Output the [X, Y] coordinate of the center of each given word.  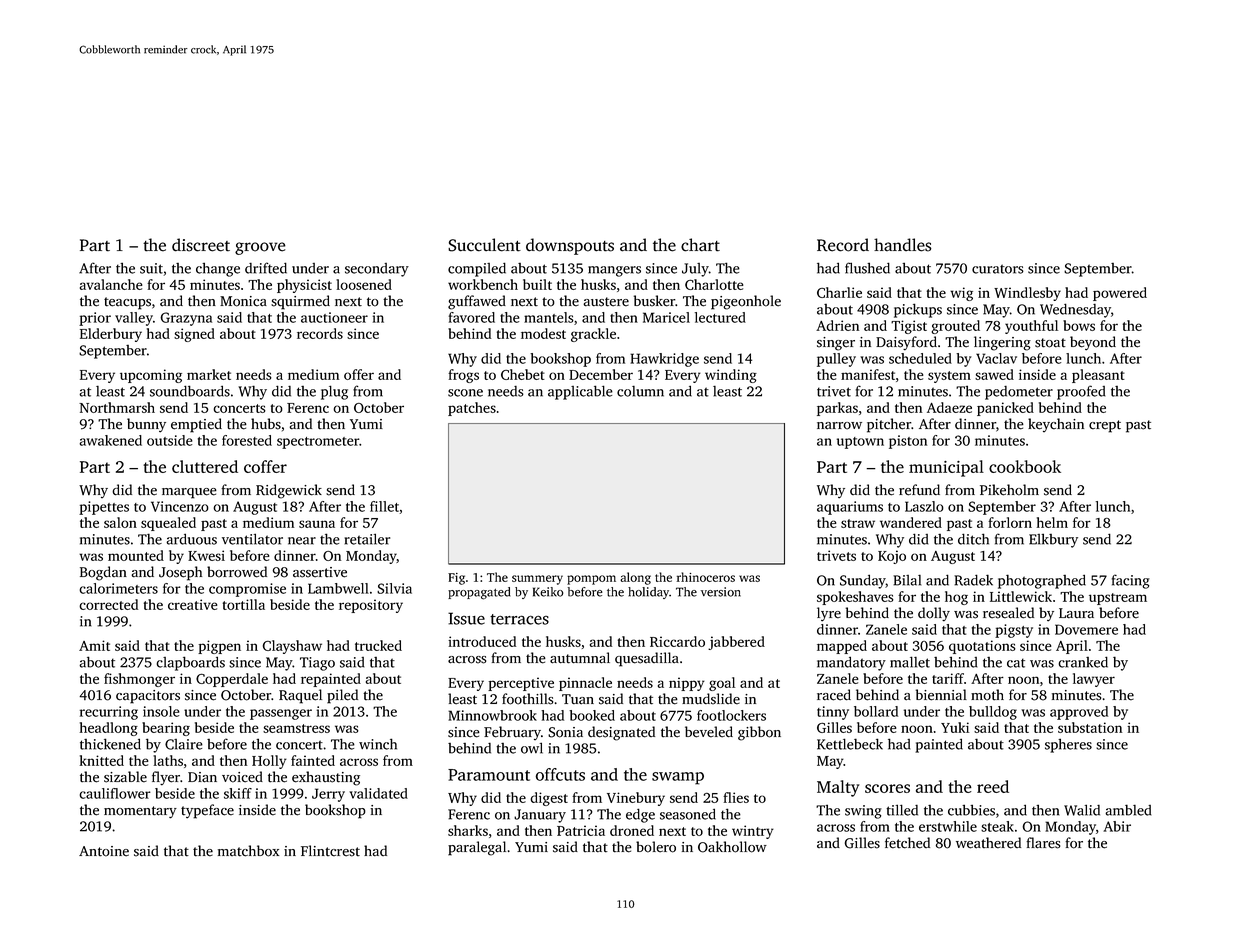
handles [902, 245]
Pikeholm [1009, 490]
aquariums [850, 508]
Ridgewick [289, 491]
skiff [238, 793]
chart [700, 245]
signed [194, 335]
